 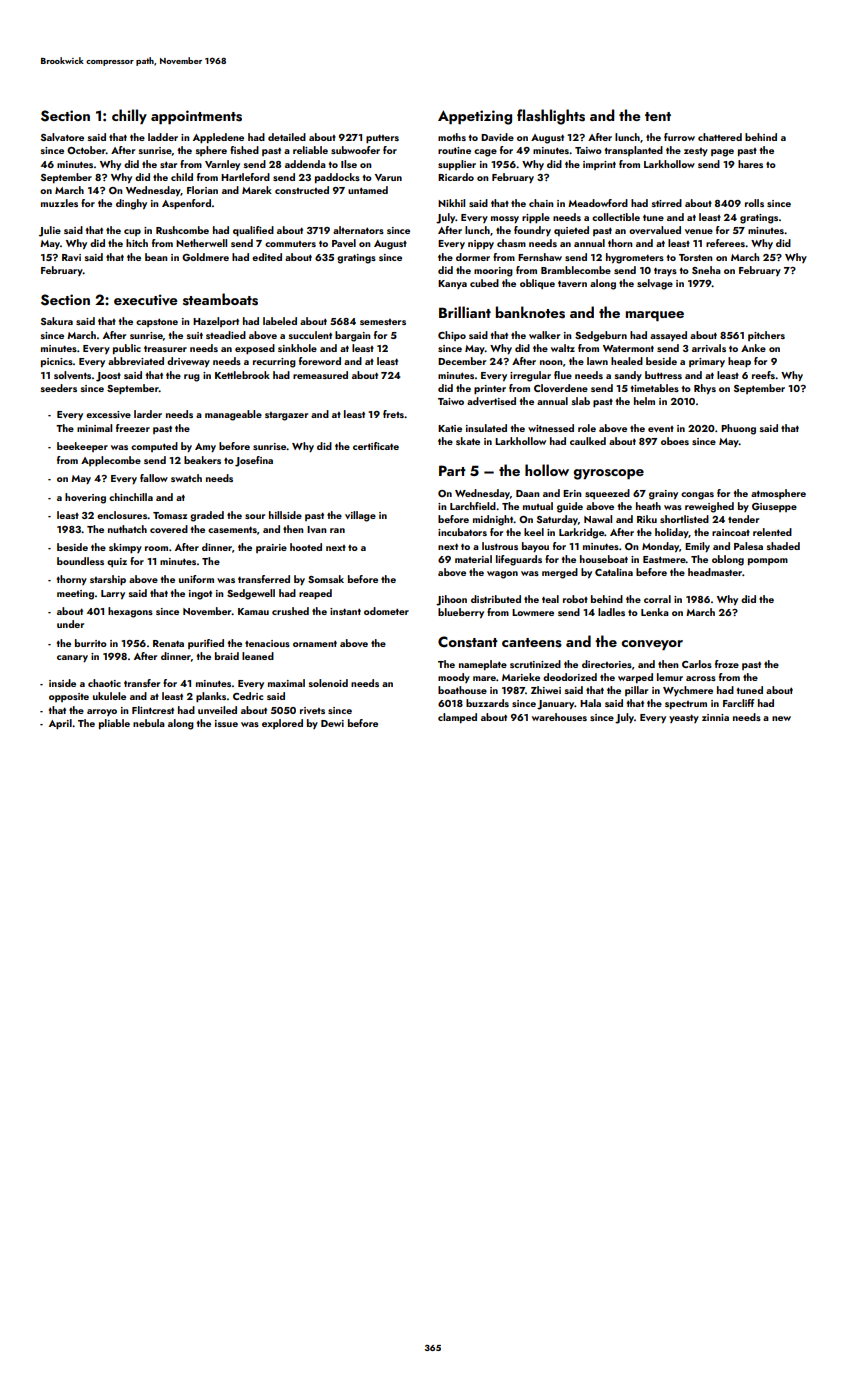 I want to click on graded, so click(x=207, y=516).
